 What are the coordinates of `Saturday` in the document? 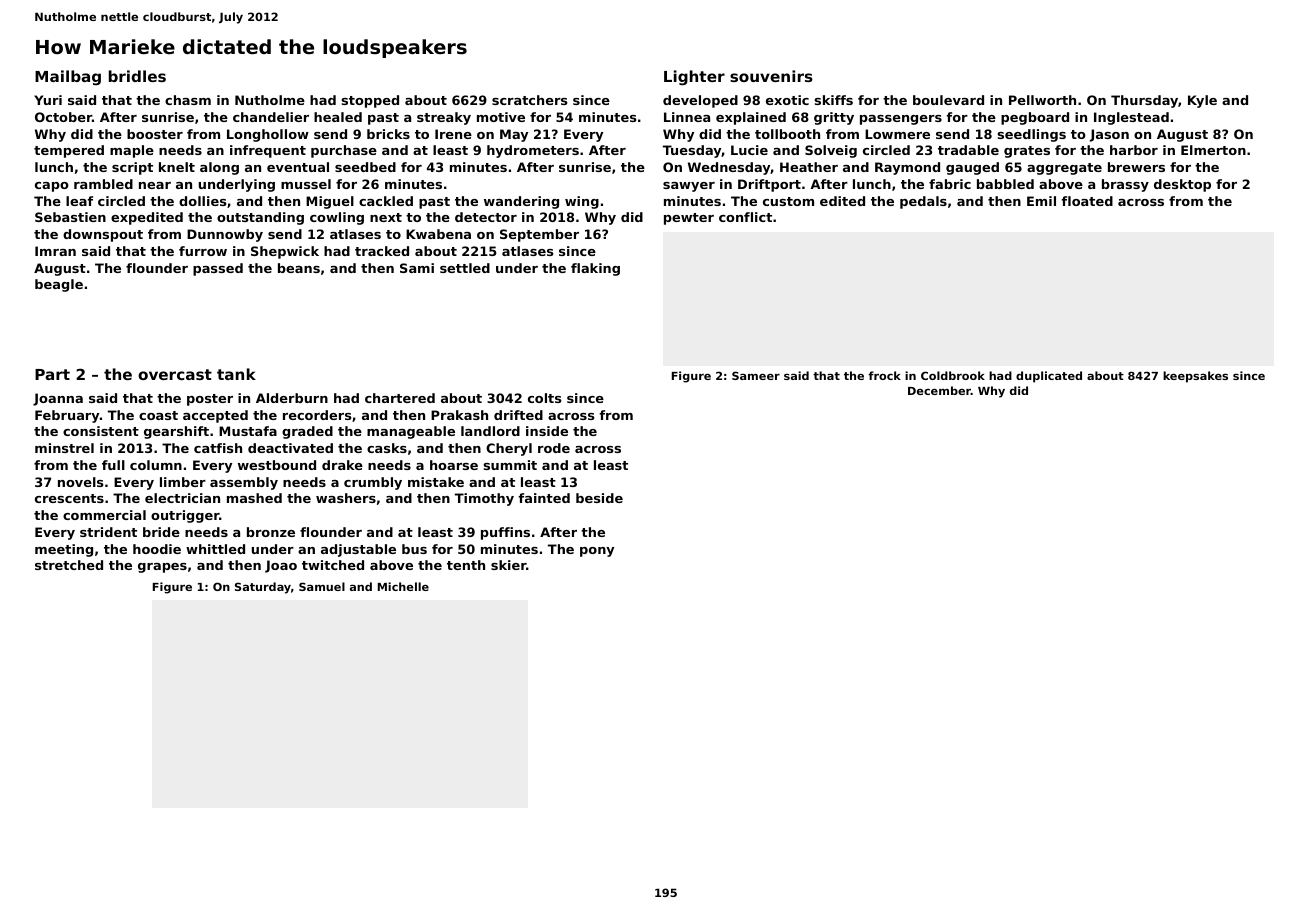 It's located at (263, 588).
